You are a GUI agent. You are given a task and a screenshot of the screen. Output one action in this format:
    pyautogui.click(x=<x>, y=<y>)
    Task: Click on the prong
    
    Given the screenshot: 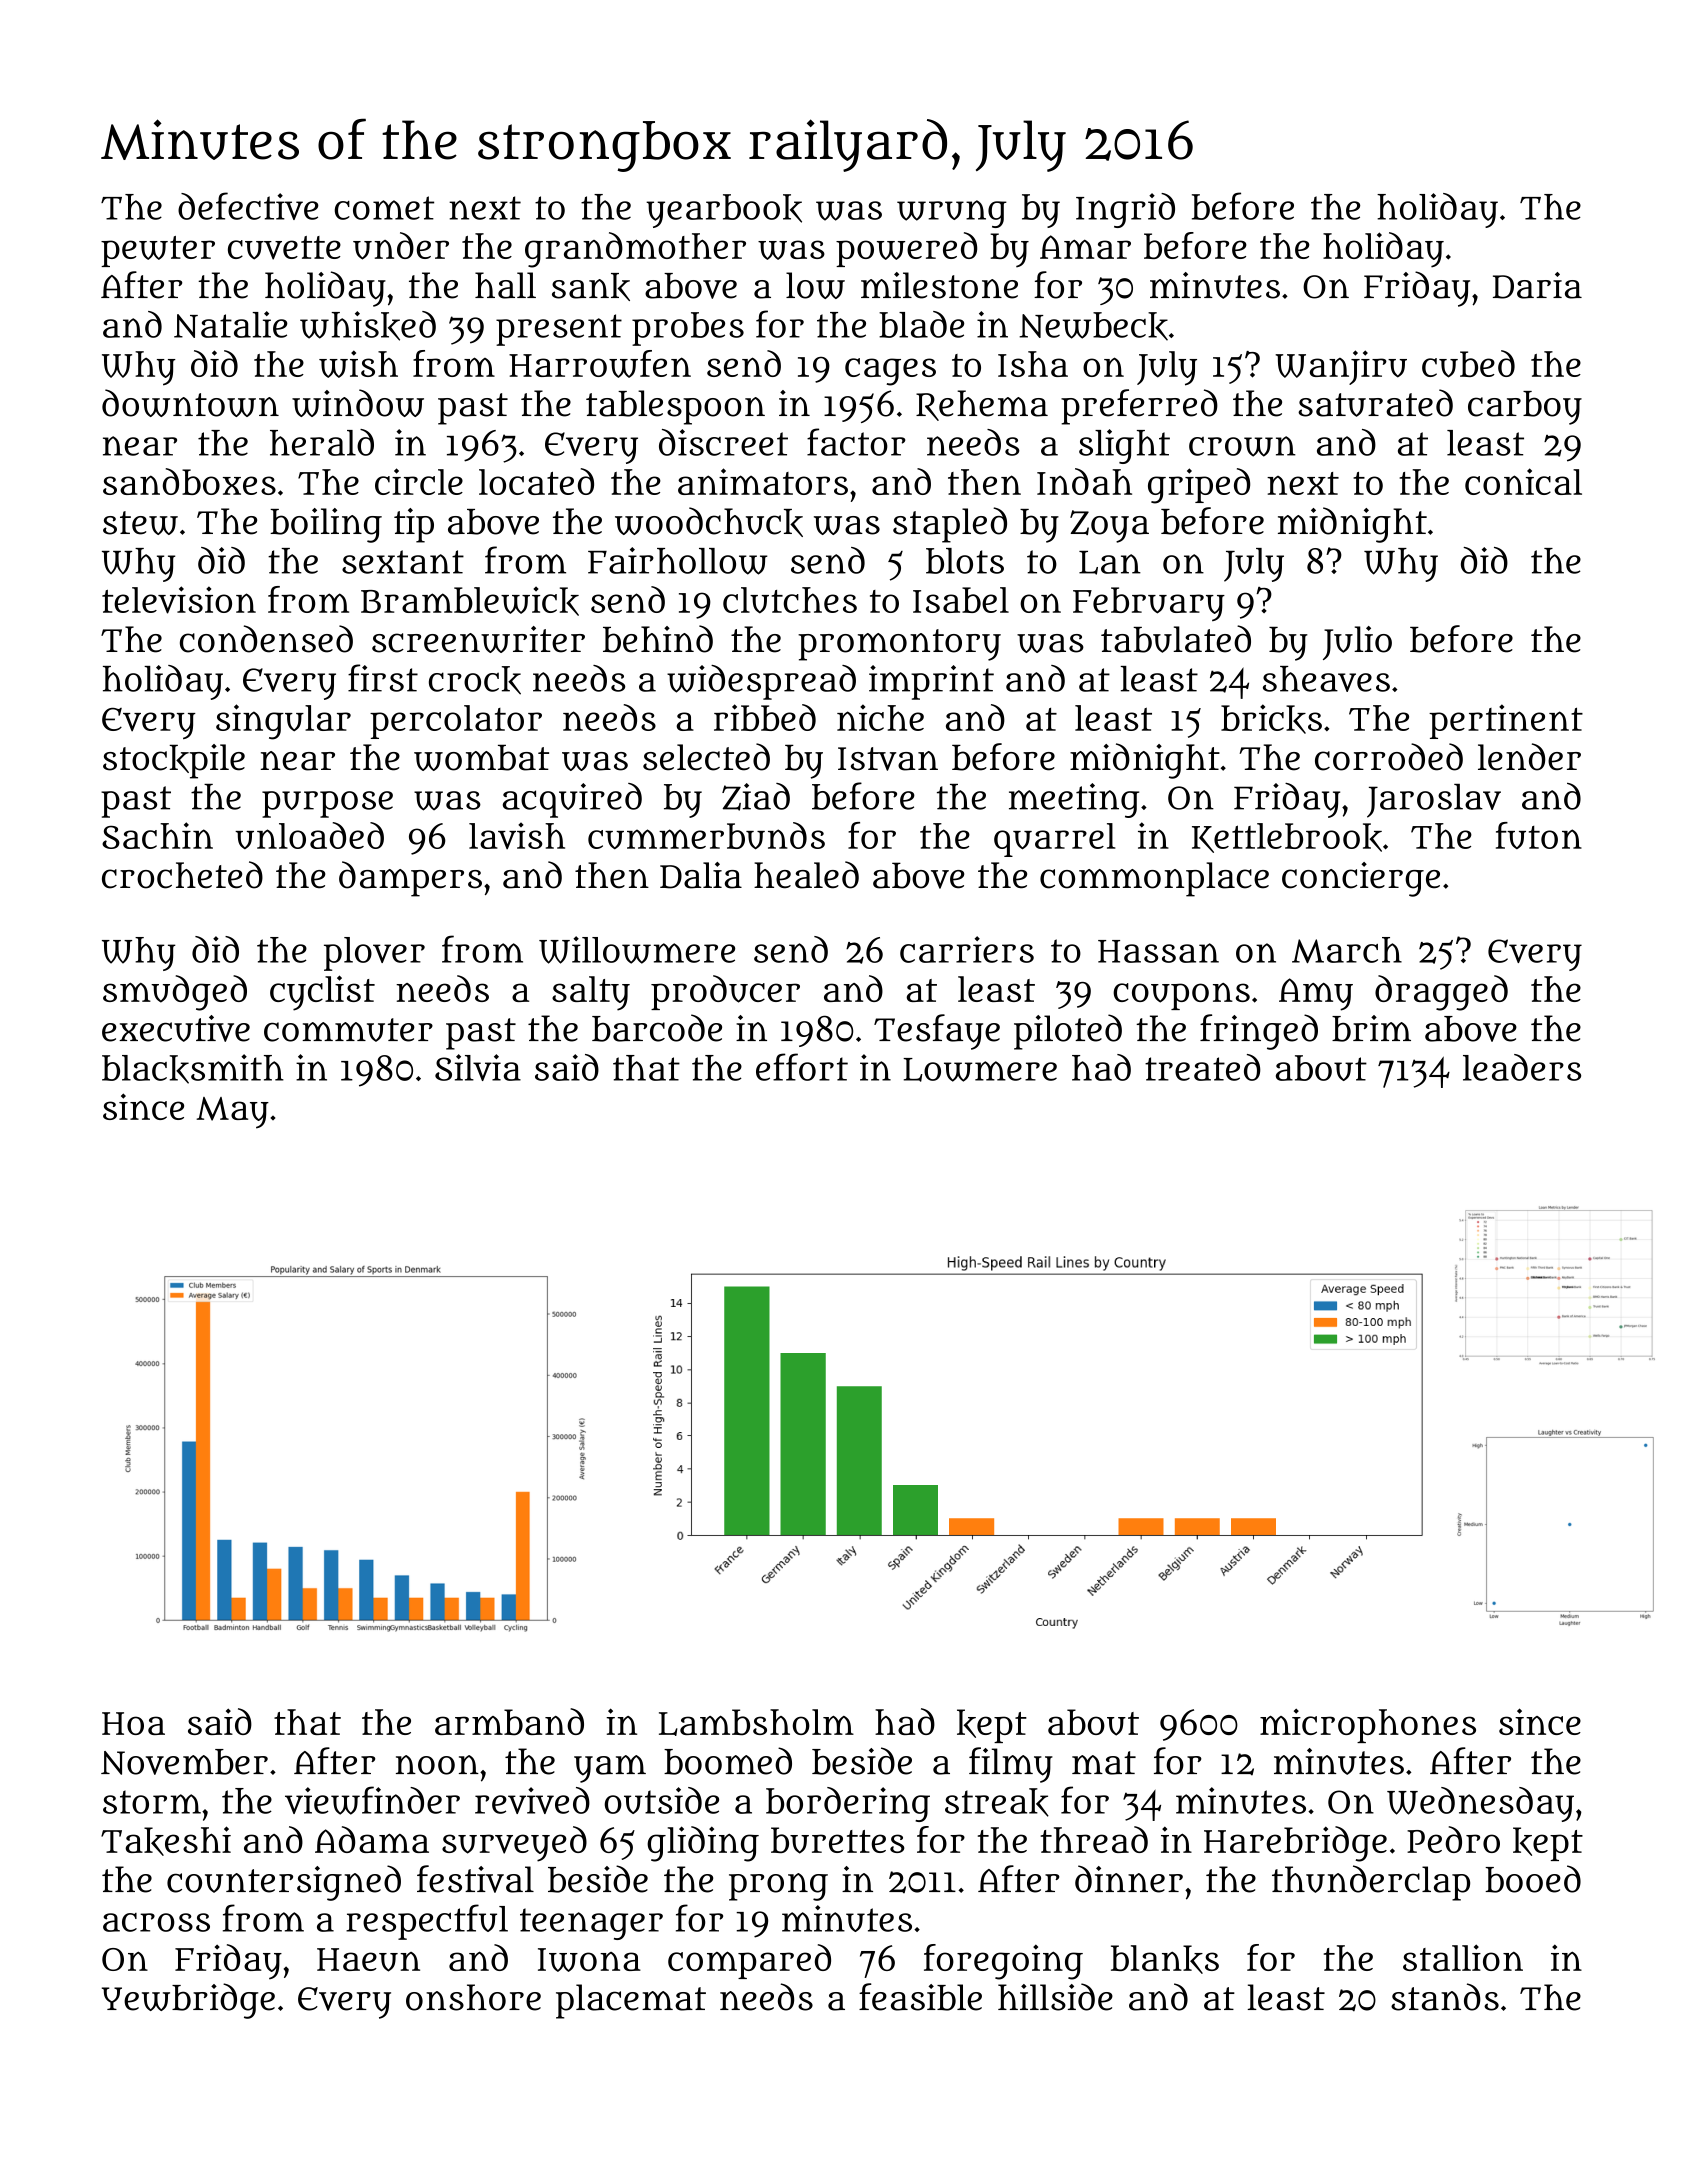 What is the action you would take?
    pyautogui.click(x=778, y=1887)
